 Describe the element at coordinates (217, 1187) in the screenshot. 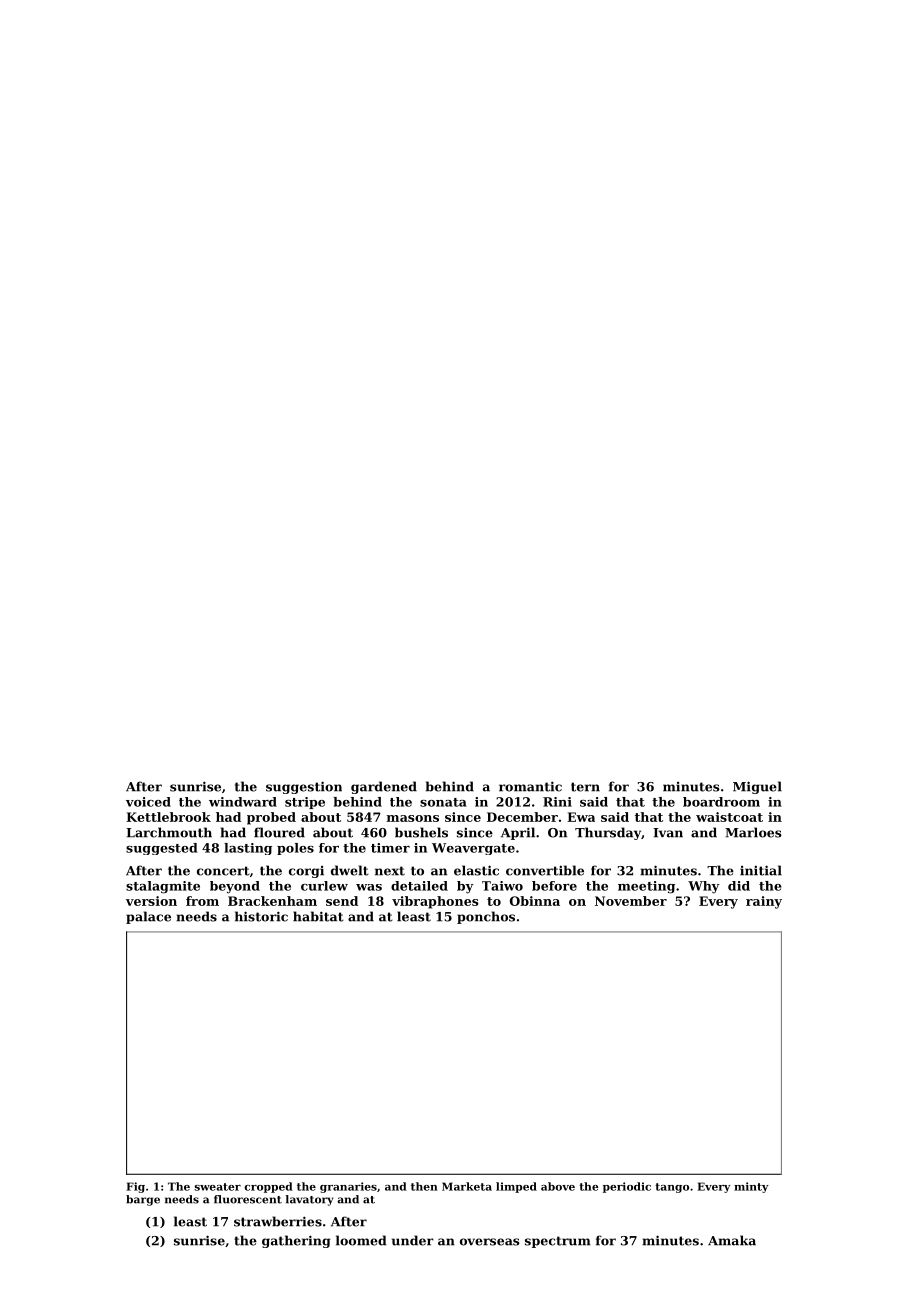

I see `sweater` at that location.
